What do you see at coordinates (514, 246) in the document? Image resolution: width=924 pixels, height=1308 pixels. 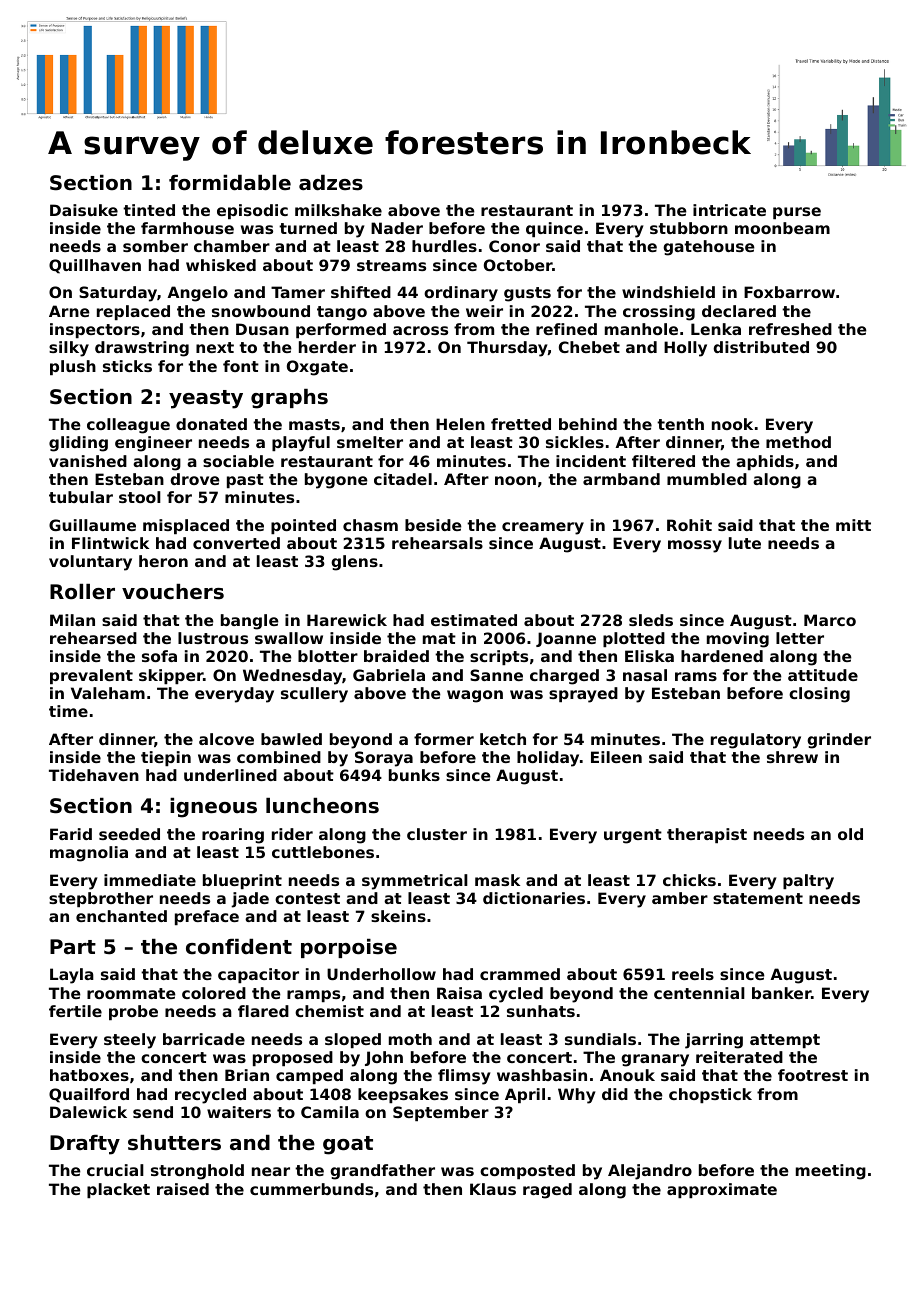 I see `Conor` at bounding box center [514, 246].
